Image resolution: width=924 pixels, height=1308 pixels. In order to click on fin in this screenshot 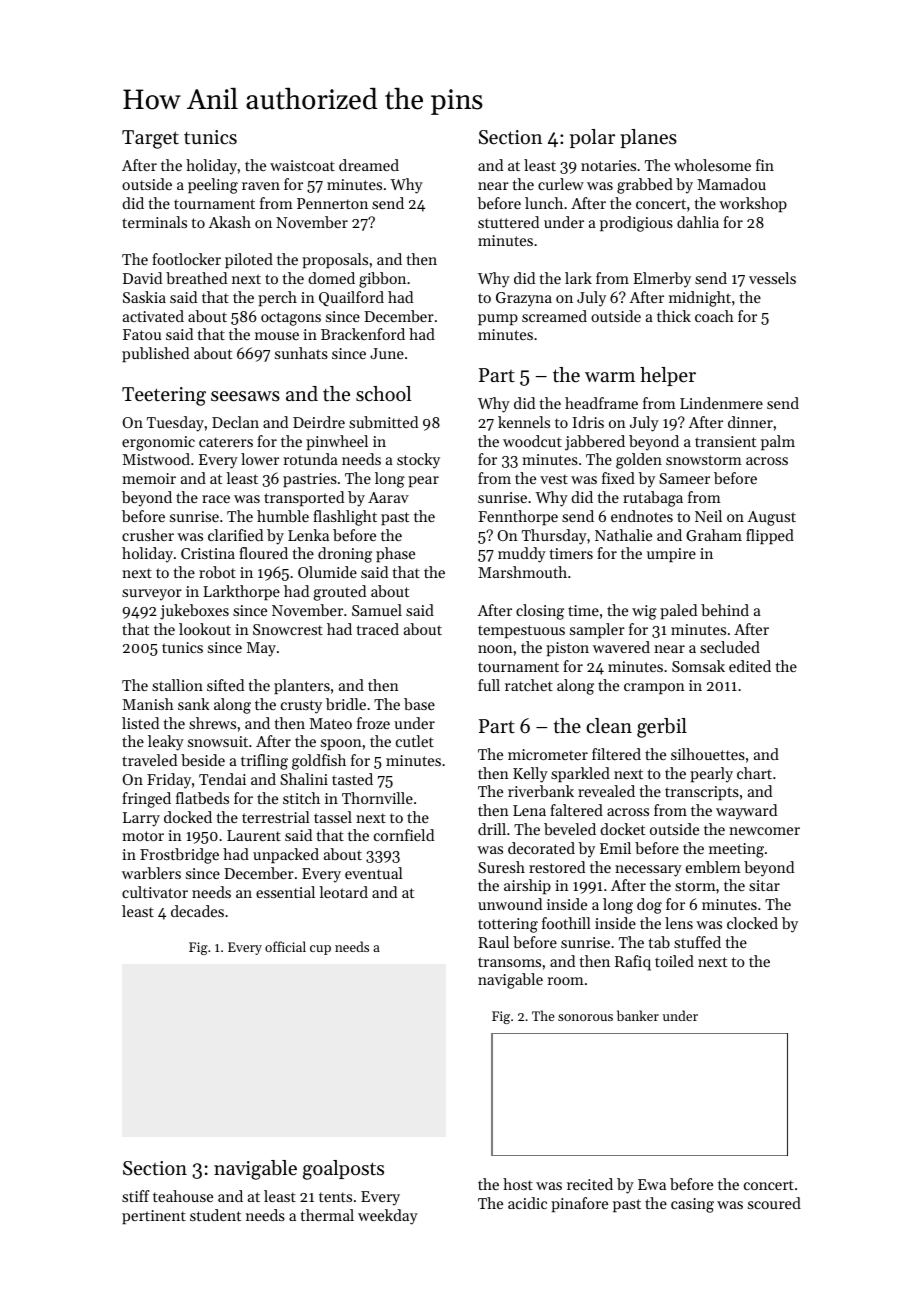, I will do `click(765, 165)`.
